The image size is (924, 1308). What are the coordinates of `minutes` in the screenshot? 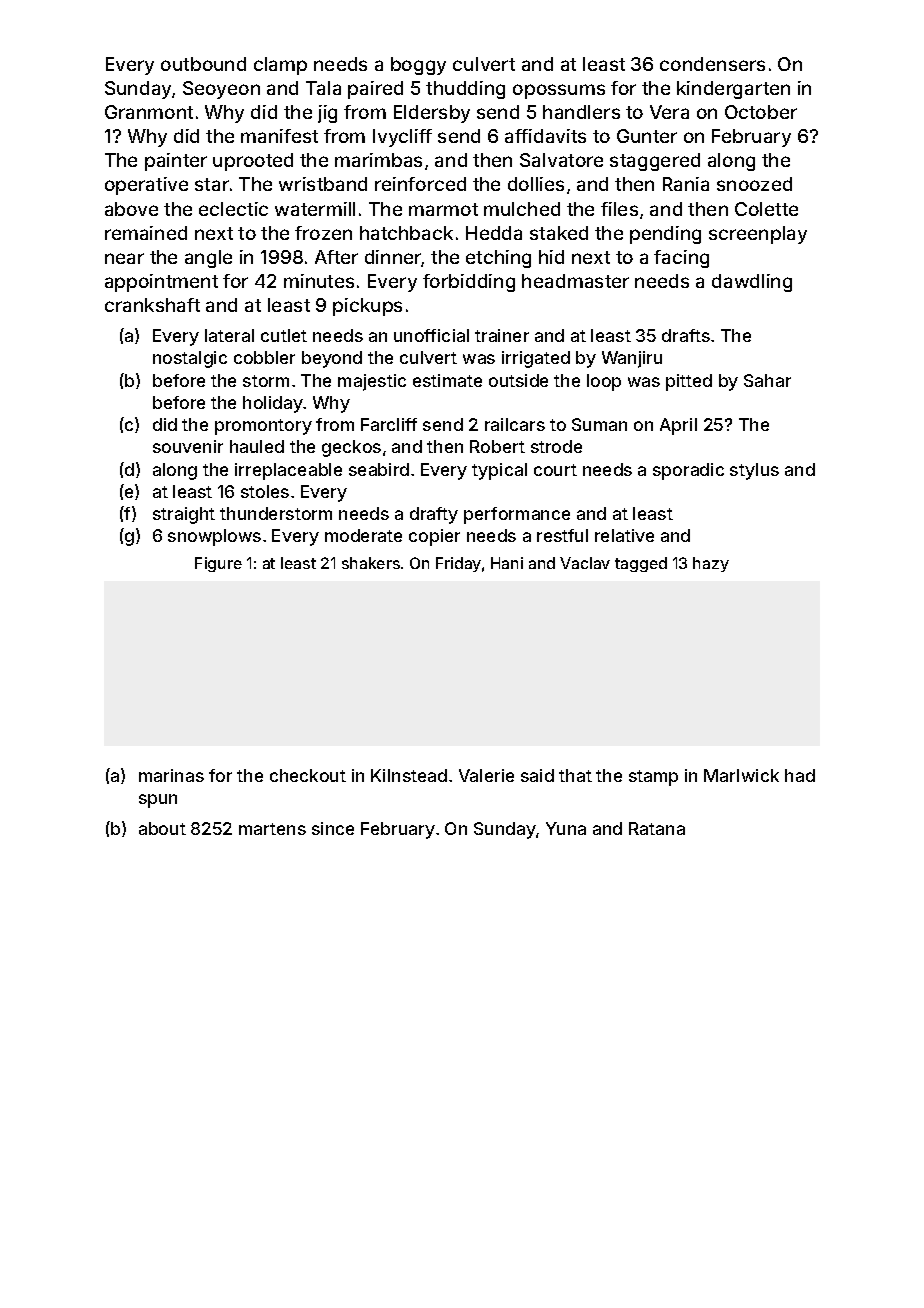 It's located at (319, 281).
